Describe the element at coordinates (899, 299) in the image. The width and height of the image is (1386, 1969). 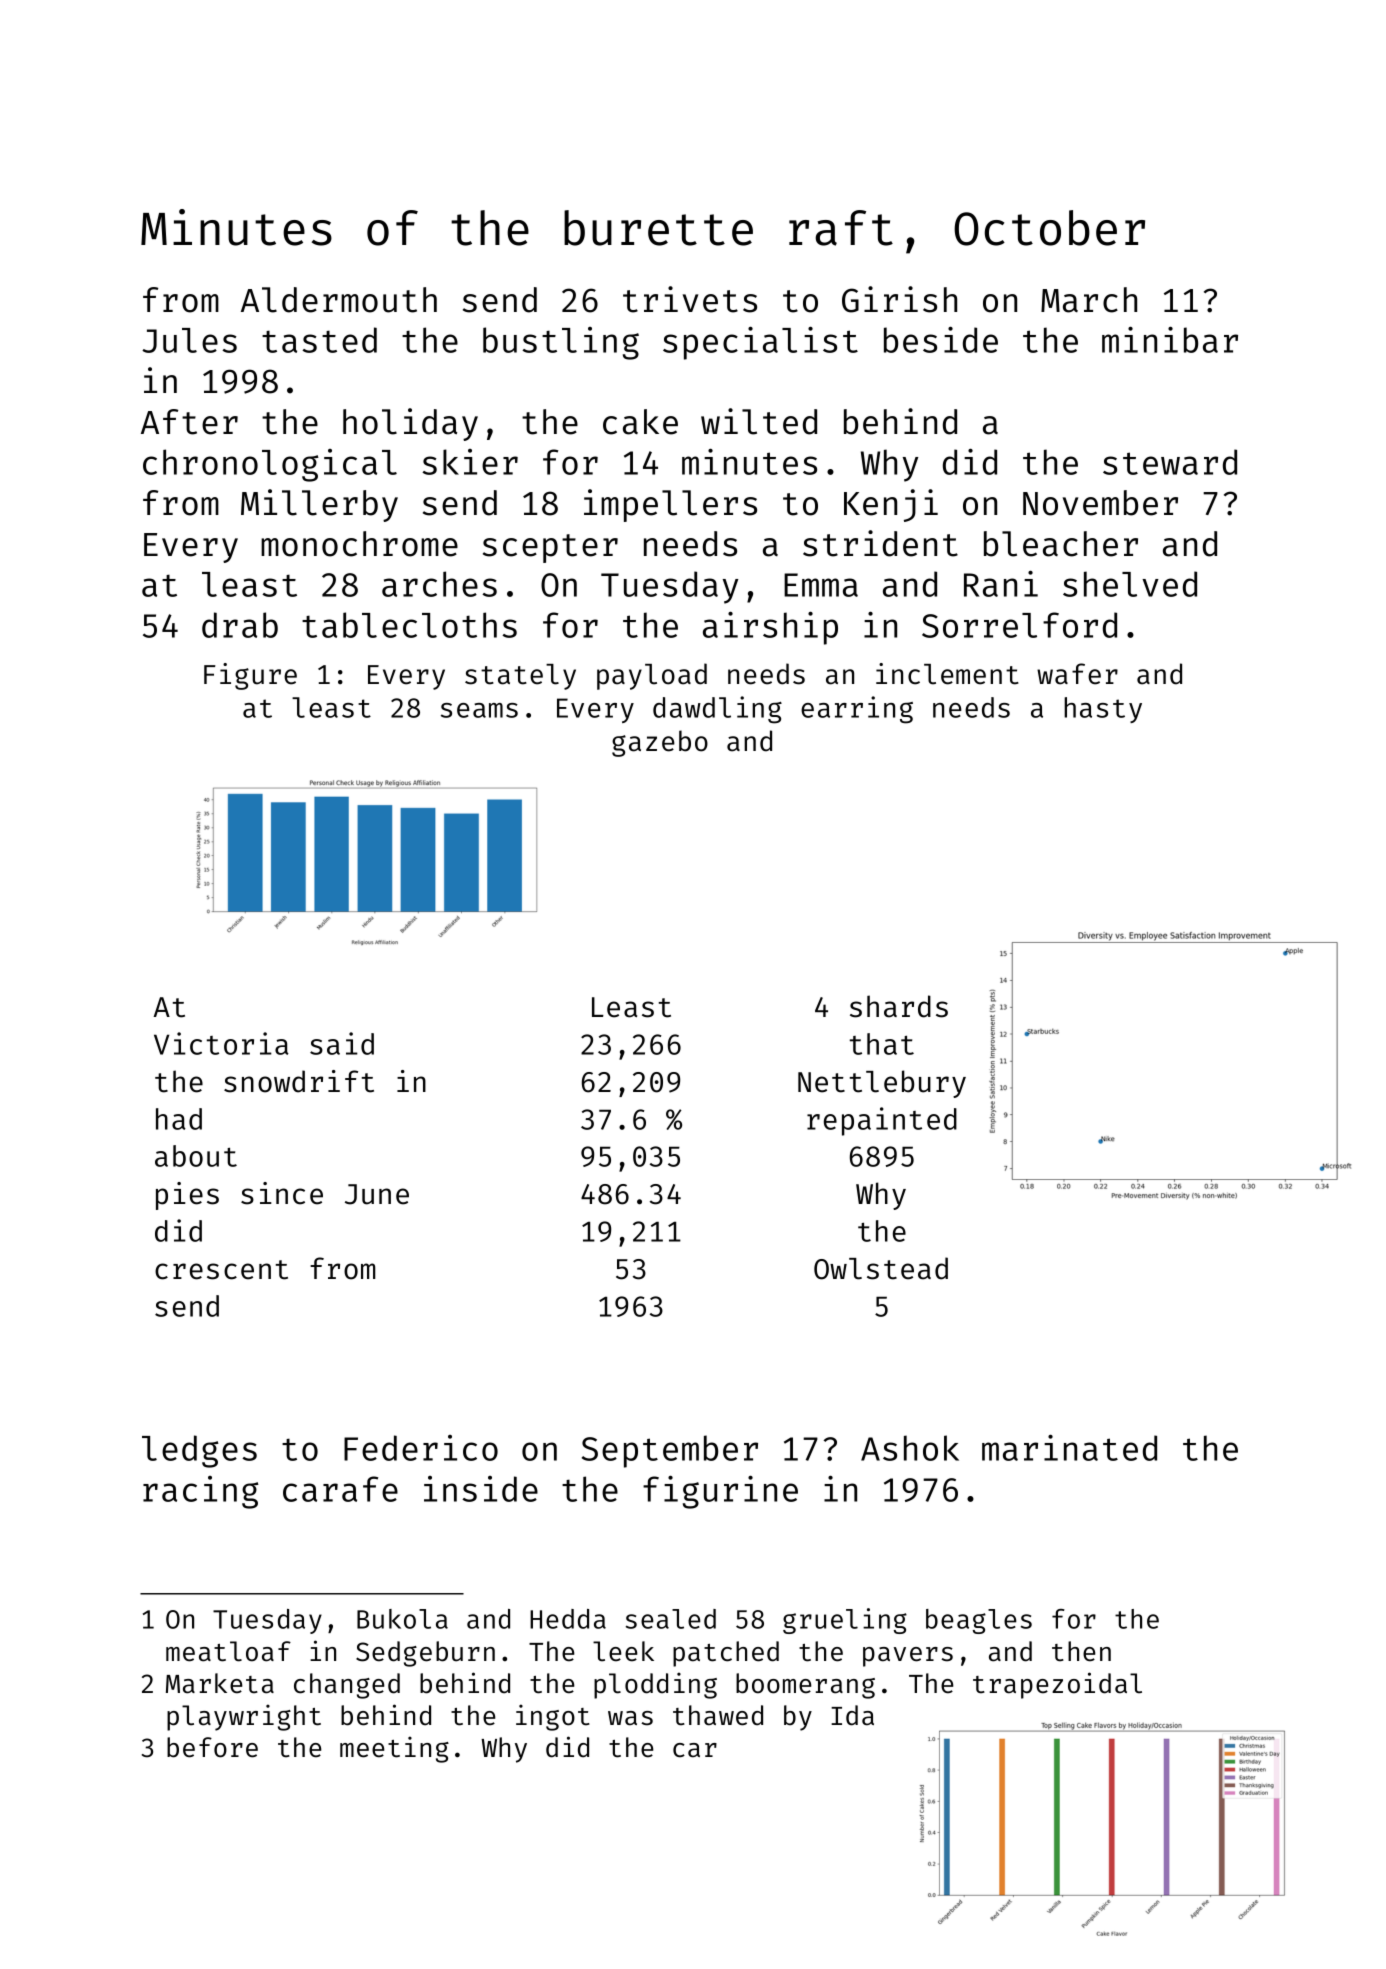
I see `Girish` at that location.
